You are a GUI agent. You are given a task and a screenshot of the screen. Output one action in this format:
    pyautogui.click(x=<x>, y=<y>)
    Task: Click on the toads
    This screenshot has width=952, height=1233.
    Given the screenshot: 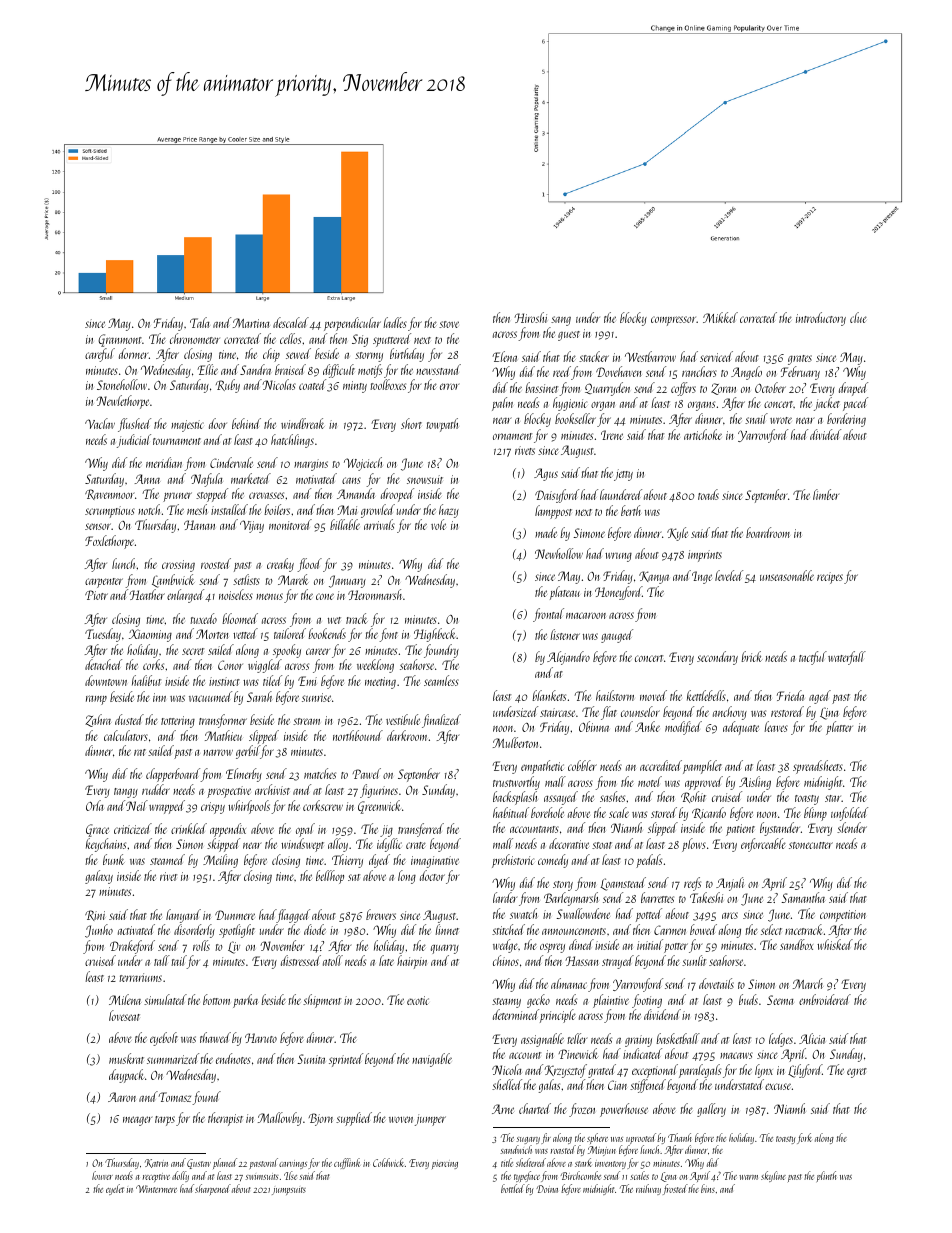 What is the action you would take?
    pyautogui.click(x=708, y=494)
